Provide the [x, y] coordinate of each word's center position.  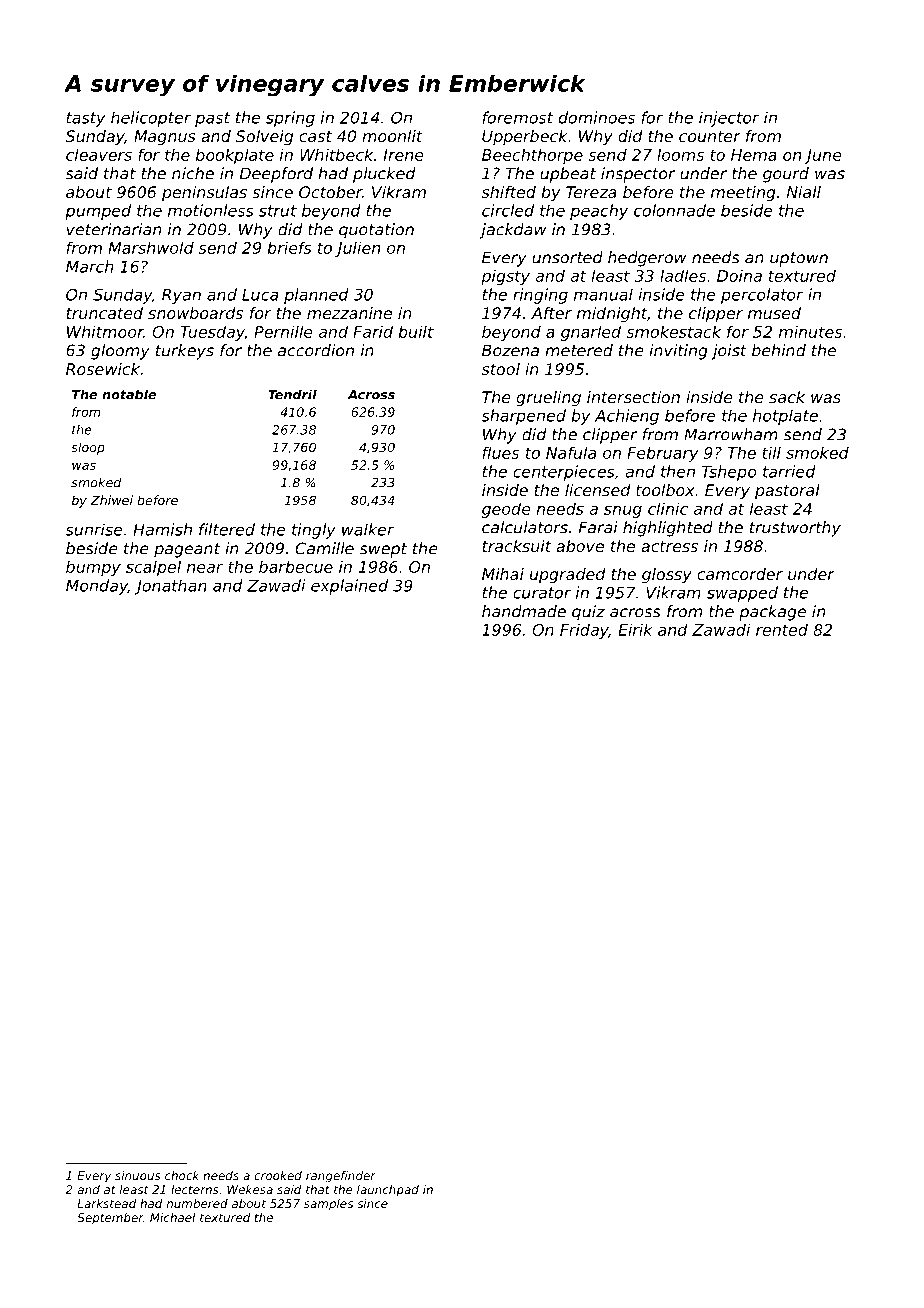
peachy [599, 212]
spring [290, 119]
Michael [172, 1217]
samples [328, 1205]
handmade [524, 611]
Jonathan [171, 587]
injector [729, 119]
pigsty [505, 277]
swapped [742, 594]
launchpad [388, 1191]
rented [782, 629]
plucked [384, 175]
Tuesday [212, 333]
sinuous [137, 1175]
